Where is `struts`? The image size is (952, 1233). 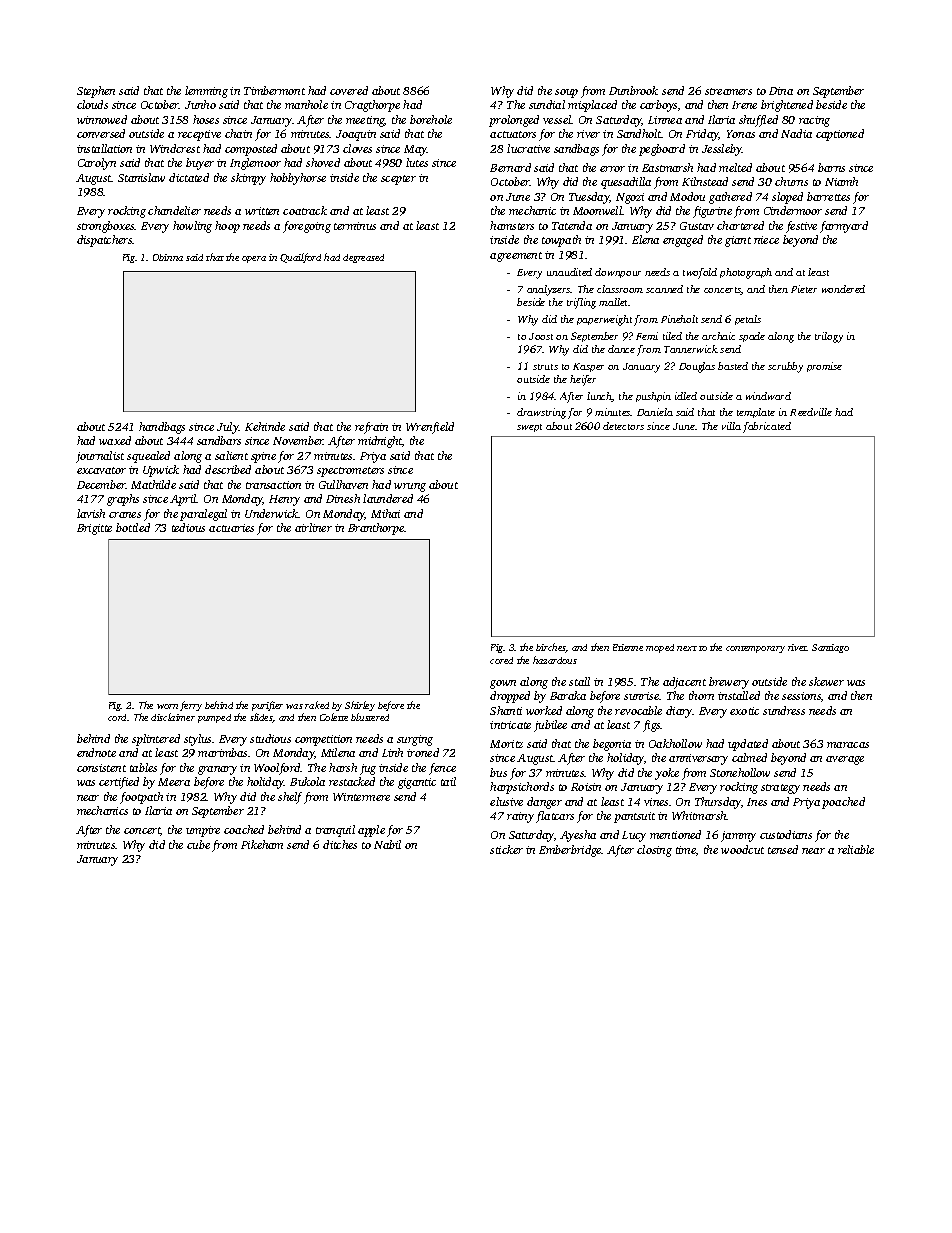
struts is located at coordinates (545, 367).
